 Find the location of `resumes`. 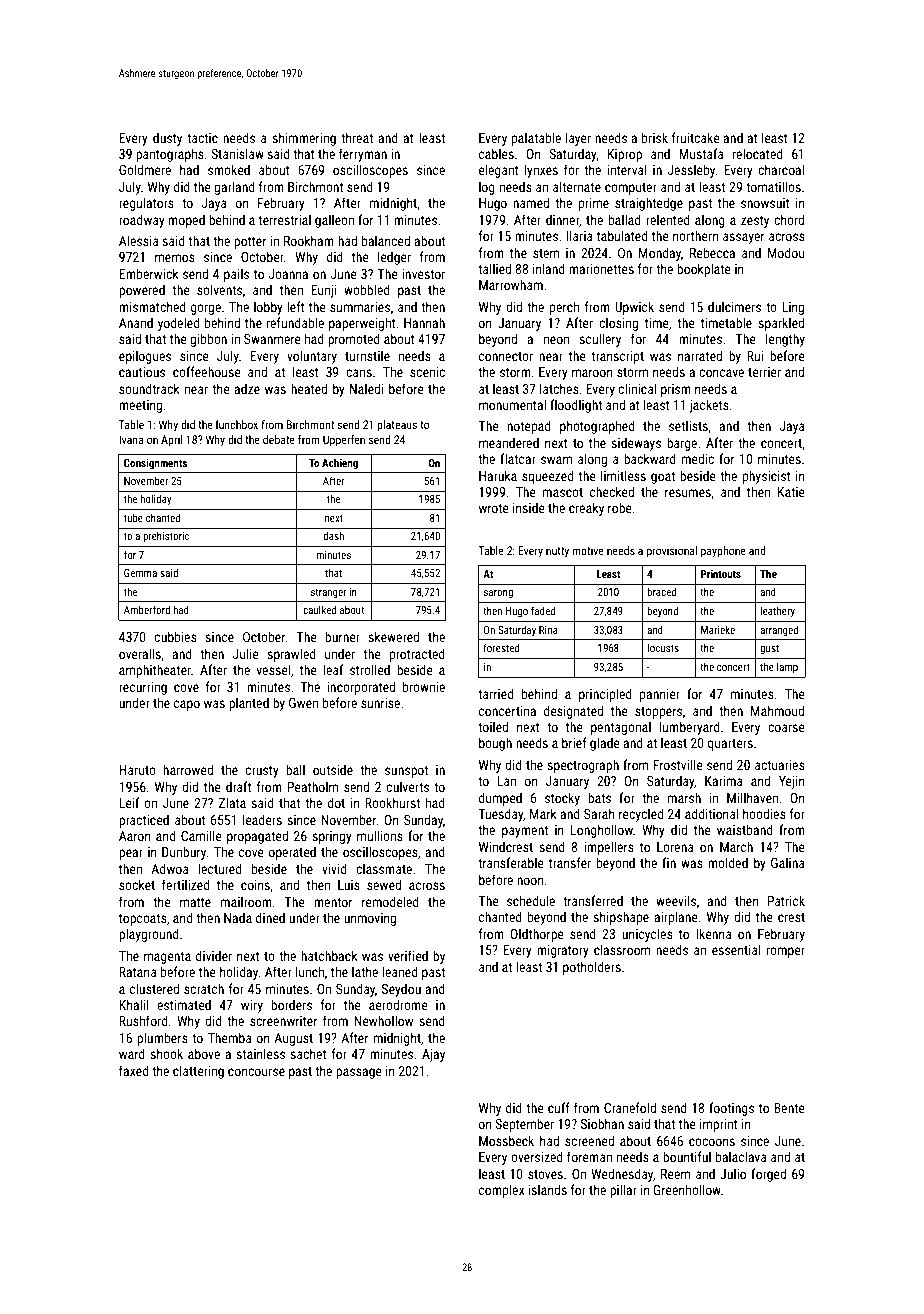

resumes is located at coordinates (688, 493).
